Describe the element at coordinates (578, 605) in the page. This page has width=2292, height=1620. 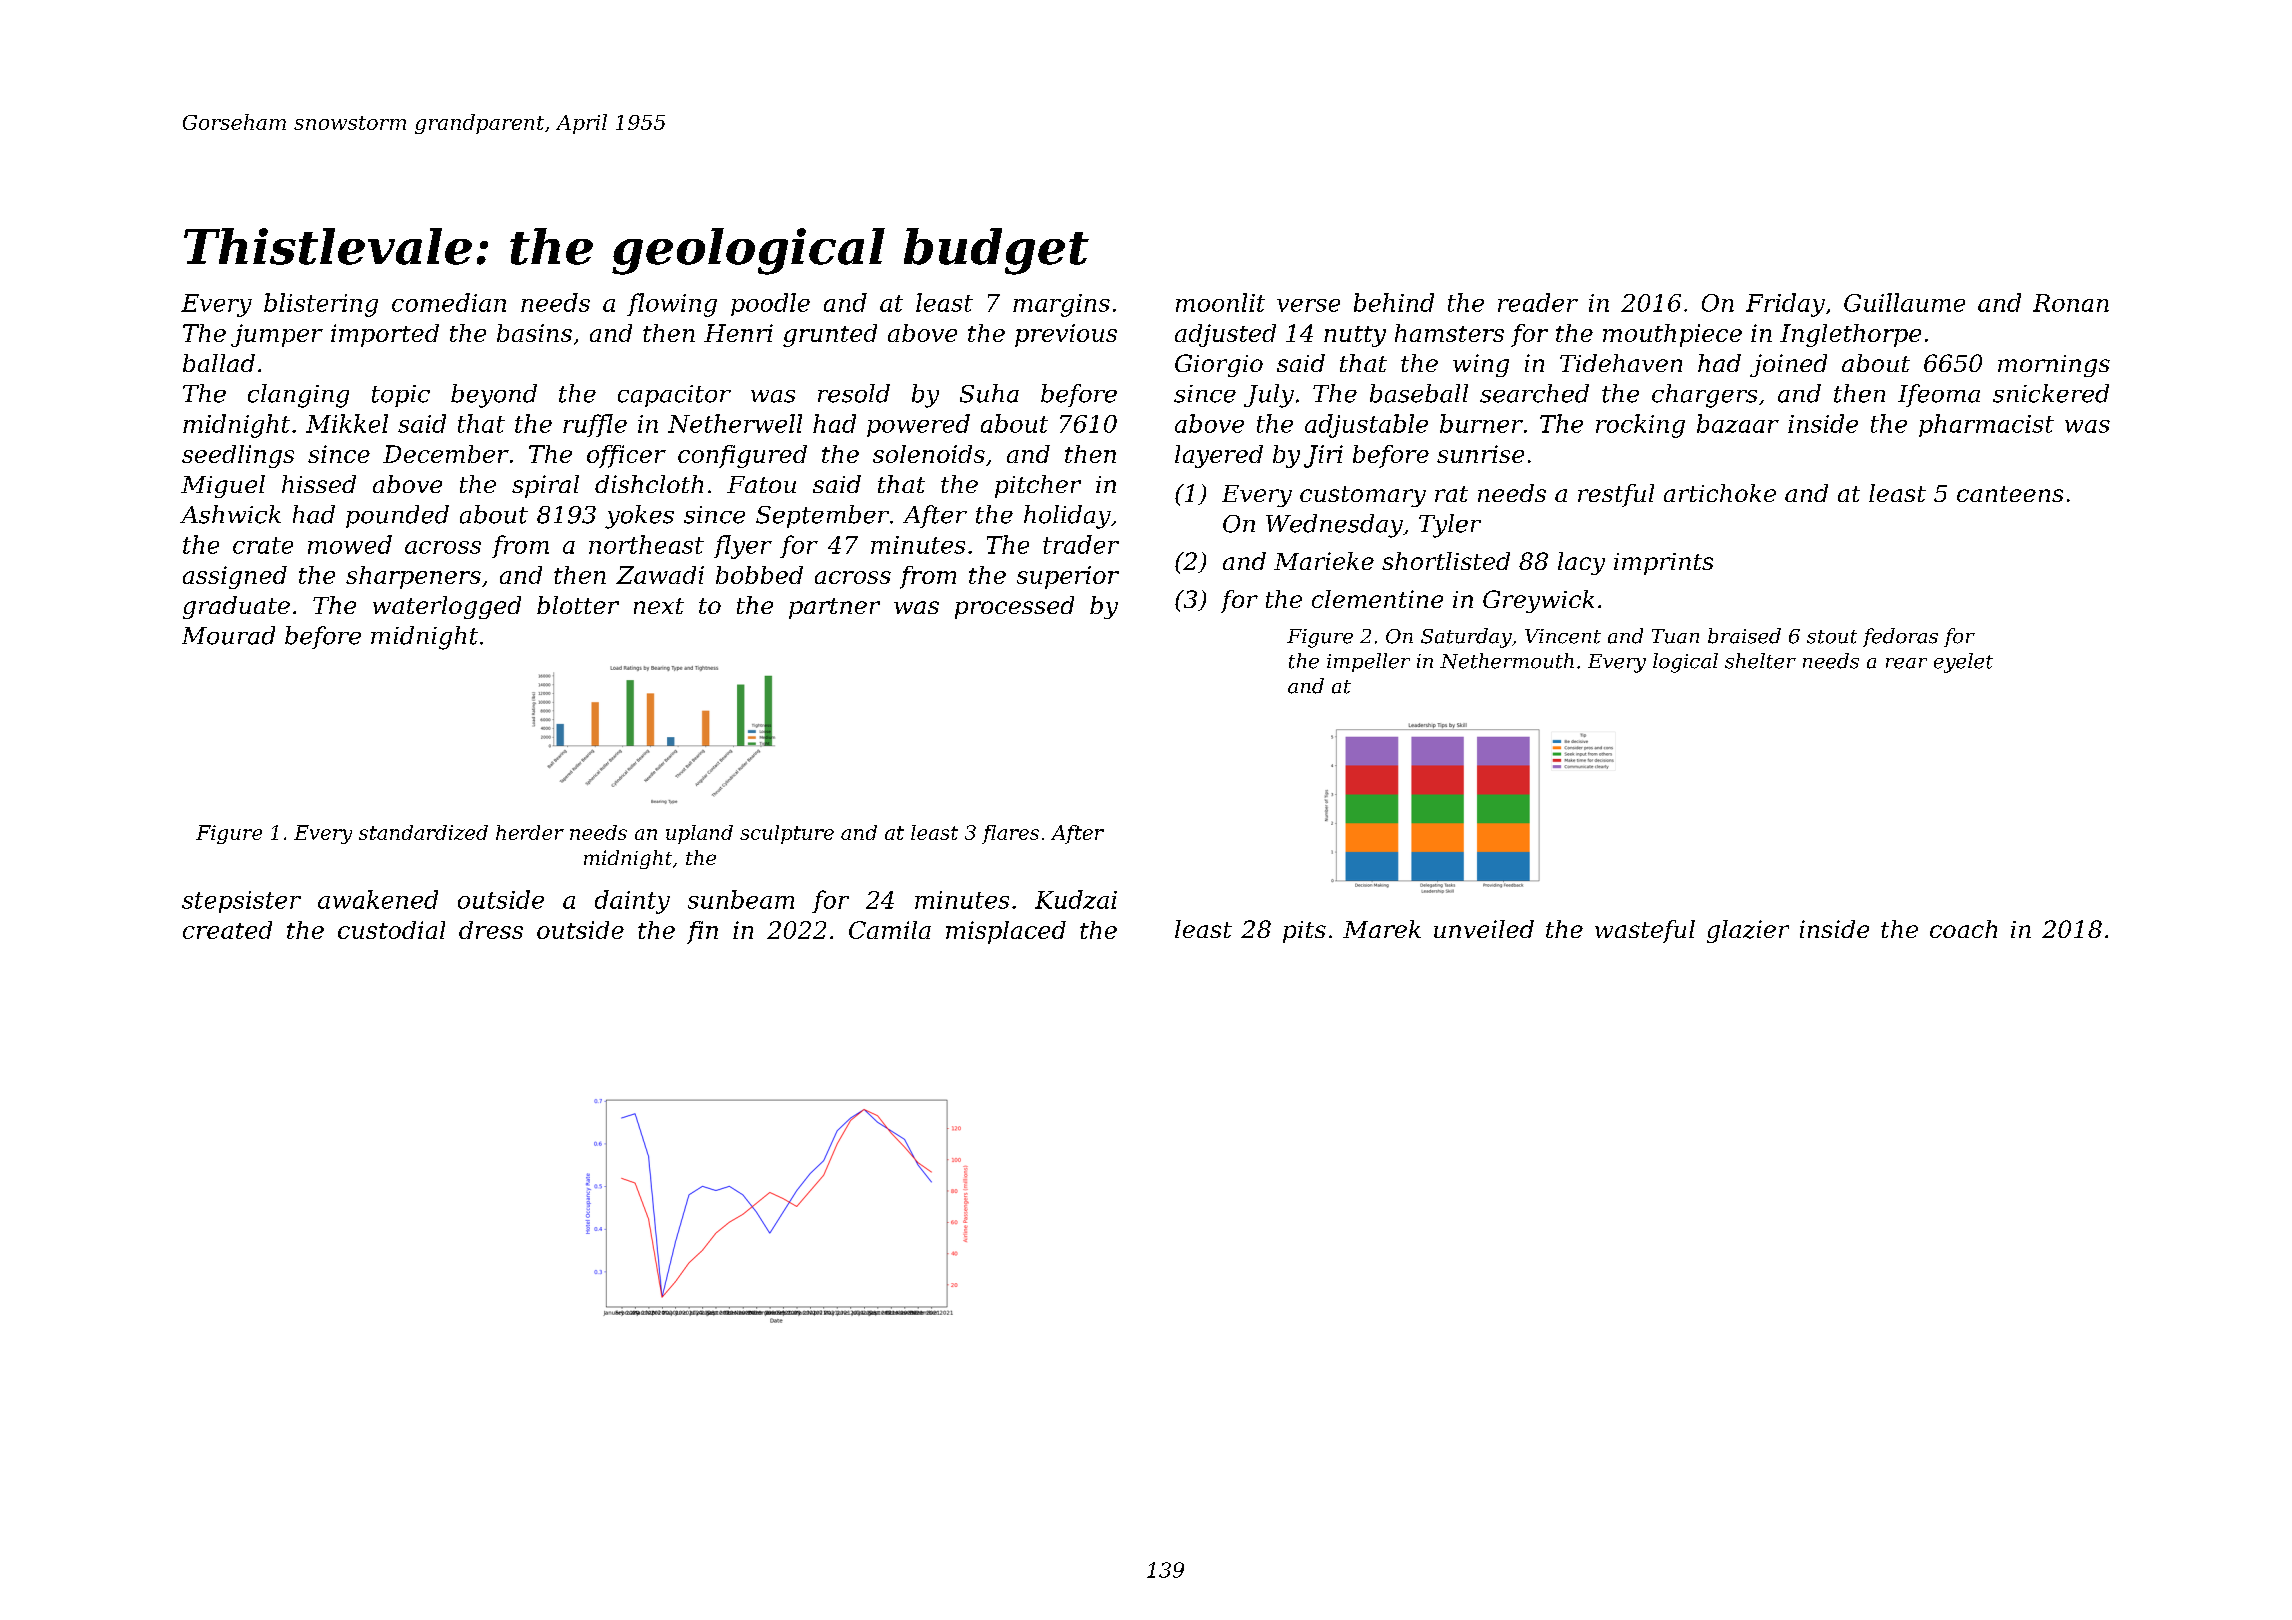
I see `blotter` at that location.
